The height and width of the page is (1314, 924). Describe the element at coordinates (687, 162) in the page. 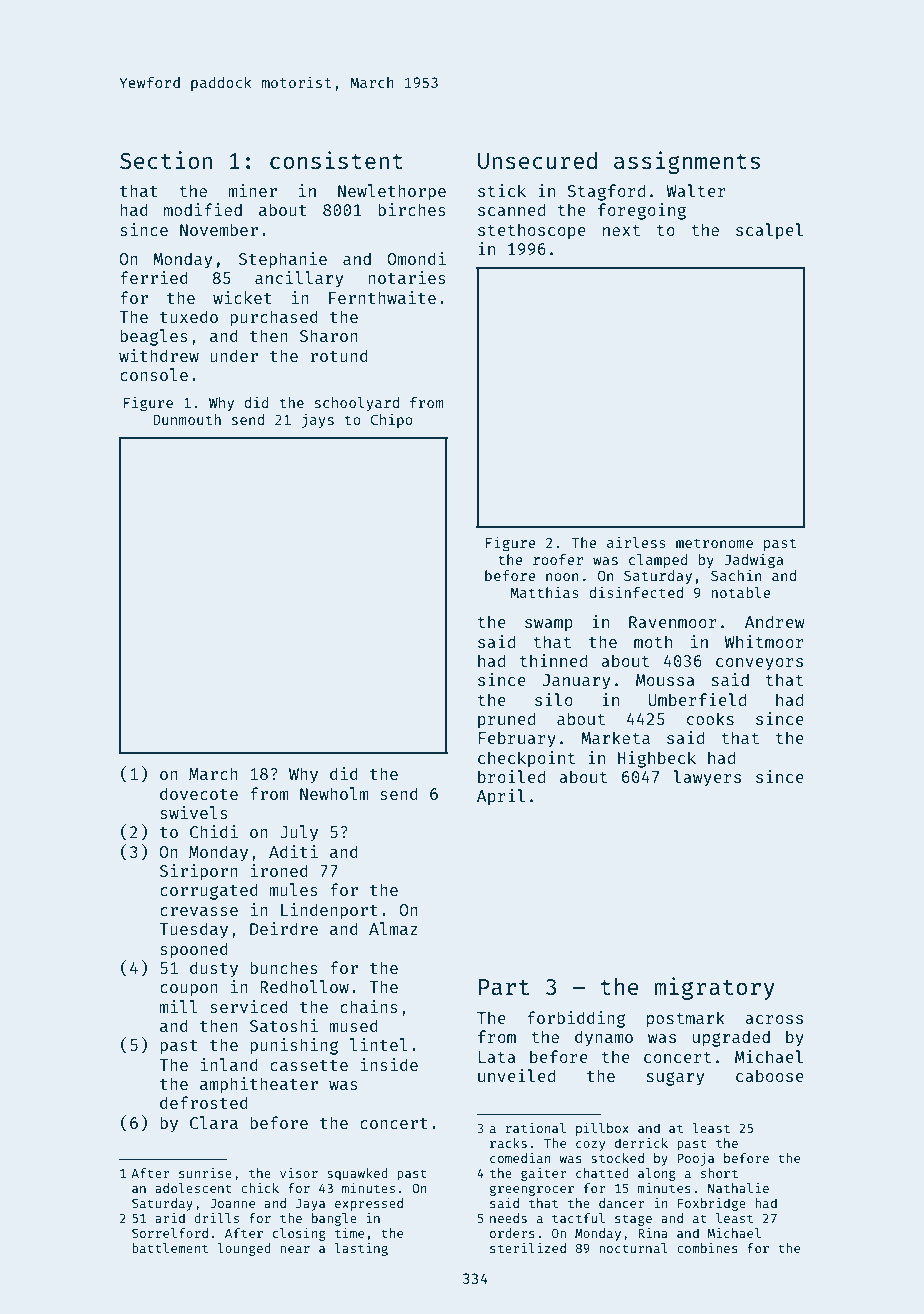

I see `assignments` at that location.
